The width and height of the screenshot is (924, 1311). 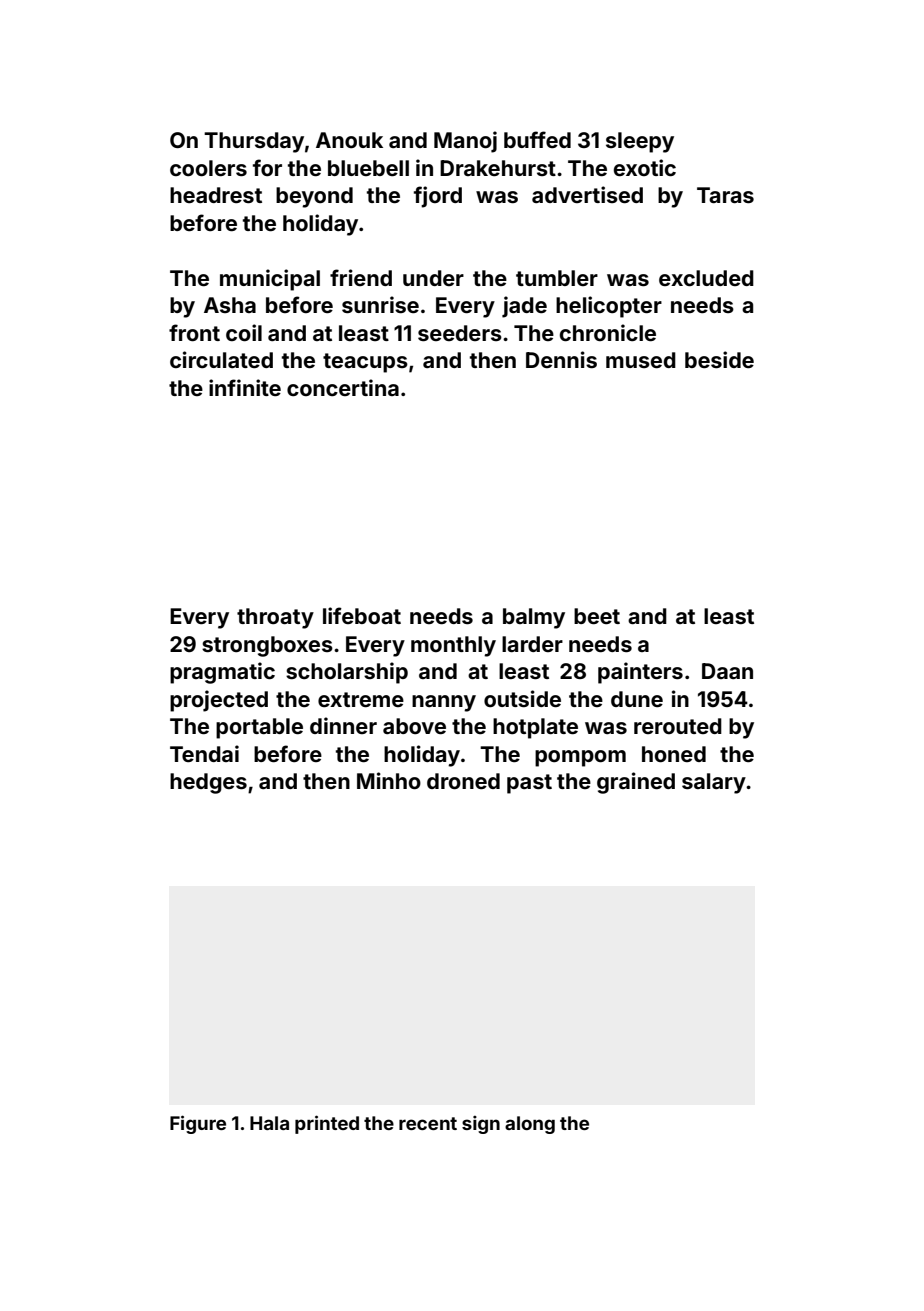 I want to click on hotplate, so click(x=535, y=728).
